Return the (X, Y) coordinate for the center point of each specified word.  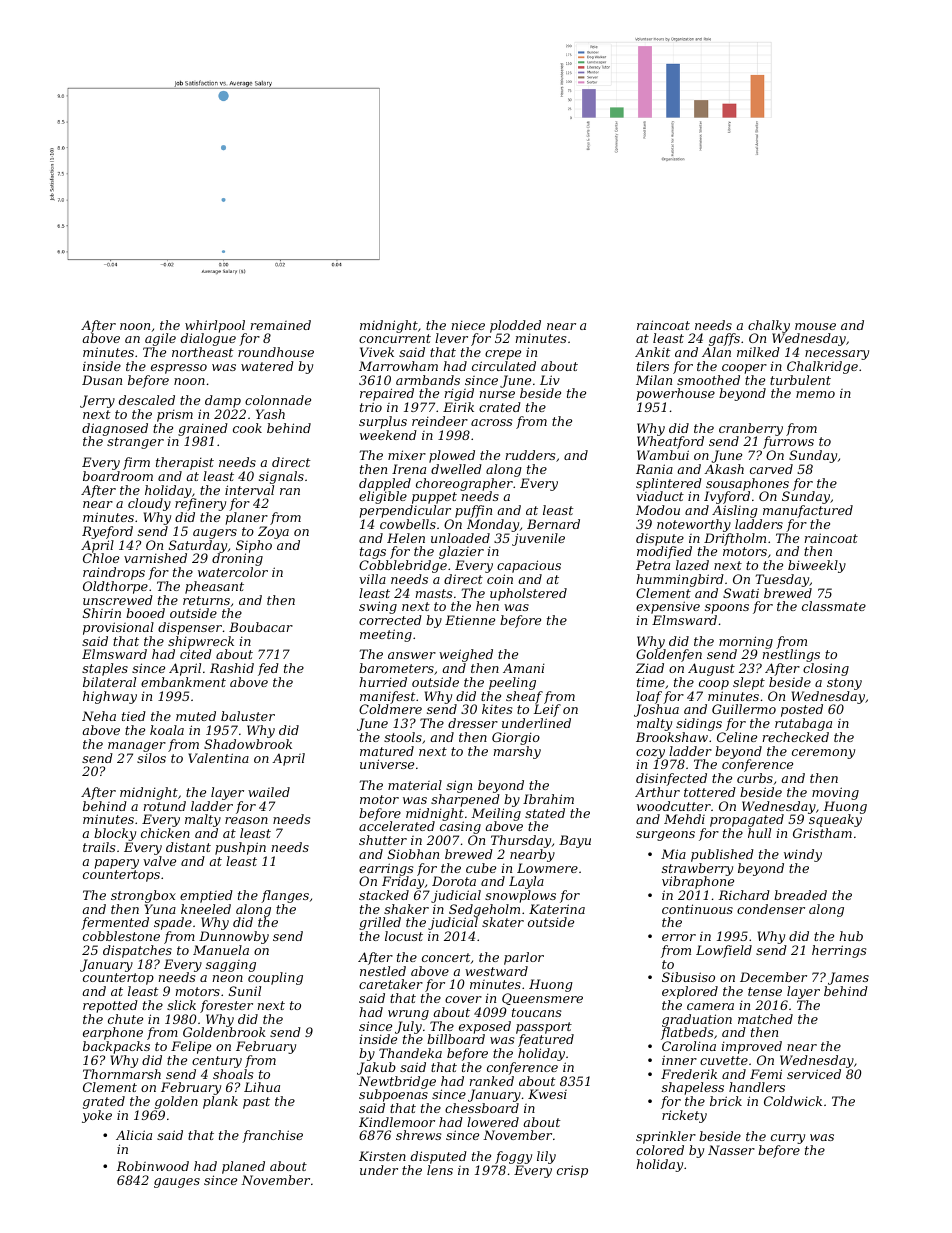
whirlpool (215, 326)
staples (105, 669)
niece (468, 325)
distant (188, 847)
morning (746, 643)
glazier (461, 553)
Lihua (262, 1087)
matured (387, 751)
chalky (769, 327)
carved (771, 469)
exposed (485, 1027)
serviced (814, 1074)
